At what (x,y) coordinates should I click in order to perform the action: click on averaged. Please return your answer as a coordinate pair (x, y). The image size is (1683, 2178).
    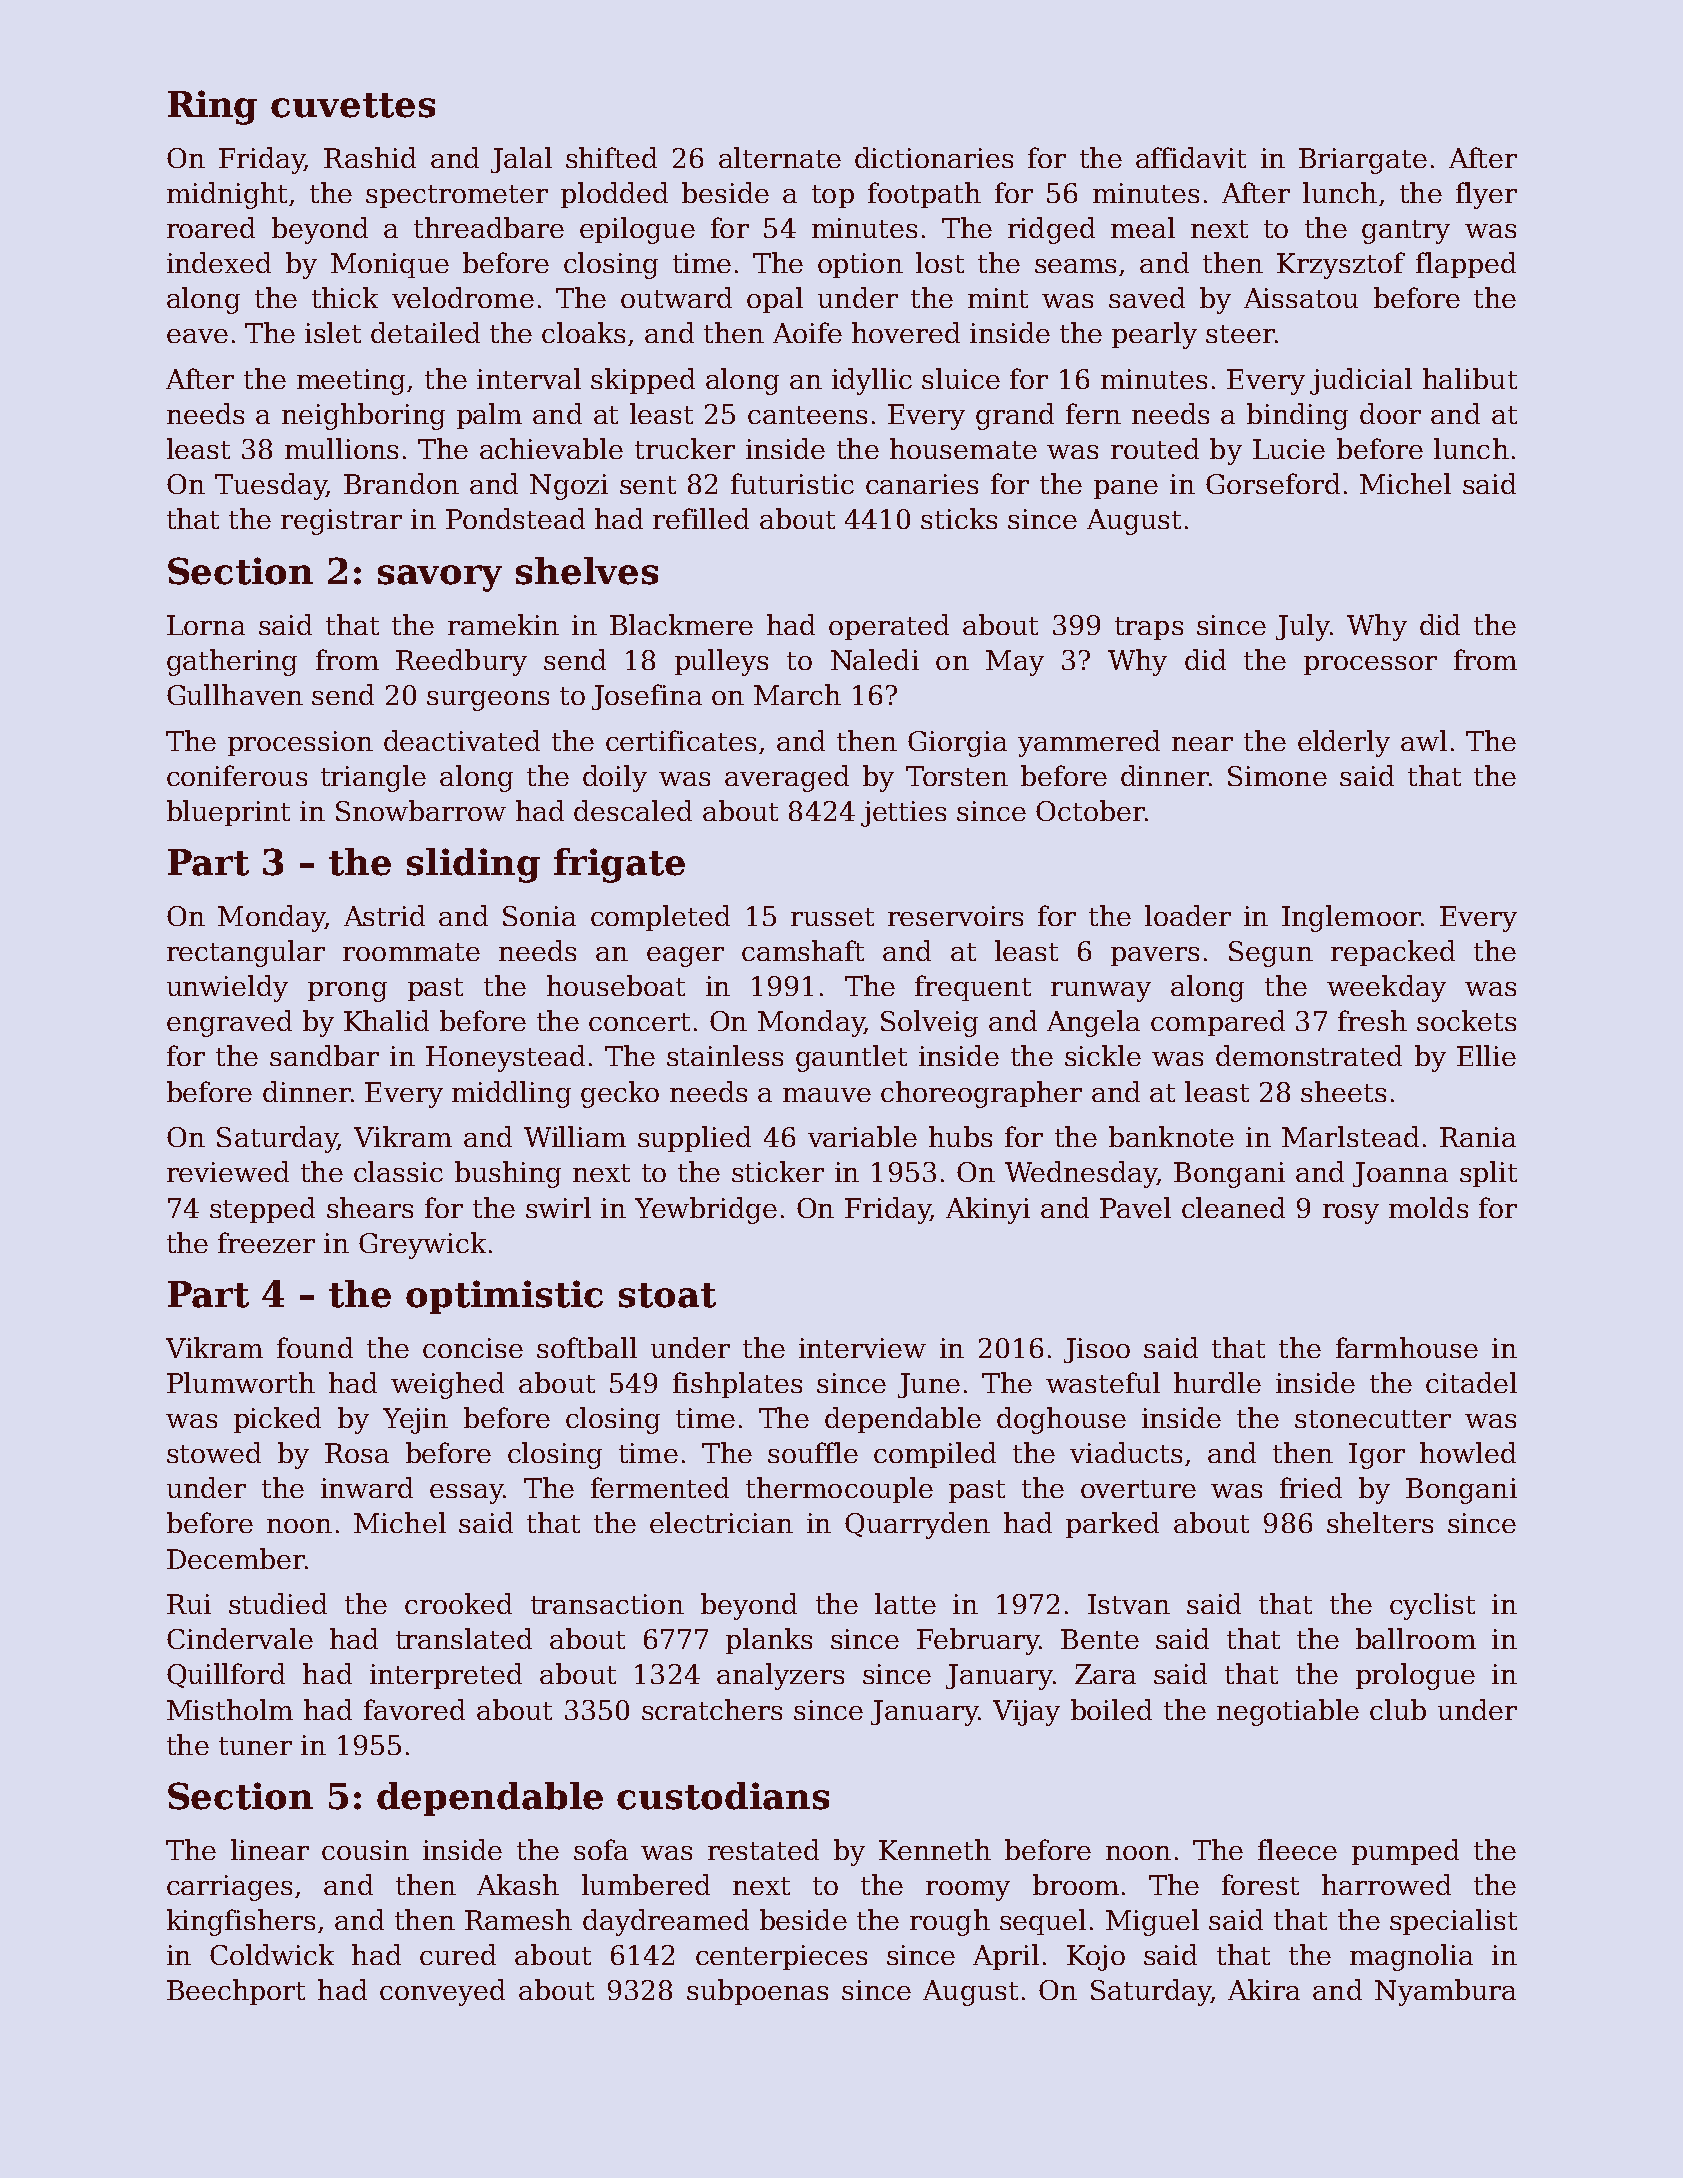
    Looking at the image, I should click on (787, 778).
